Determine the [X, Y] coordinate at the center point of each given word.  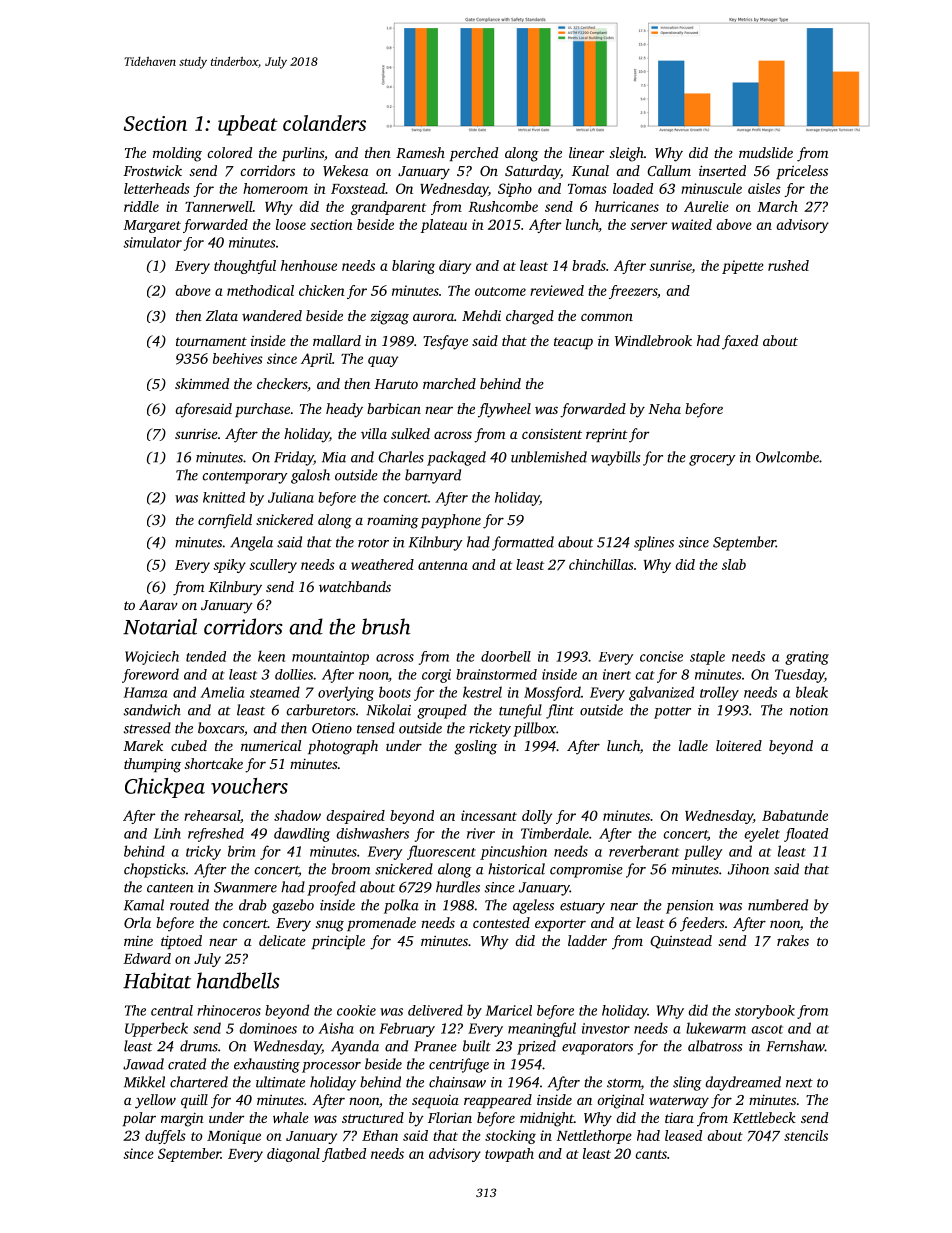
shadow [297, 815]
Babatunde [795, 815]
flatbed [344, 1155]
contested [501, 922]
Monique [234, 1137]
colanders [324, 123]
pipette [743, 267]
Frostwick [152, 170]
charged [530, 317]
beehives [238, 358]
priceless [802, 172]
